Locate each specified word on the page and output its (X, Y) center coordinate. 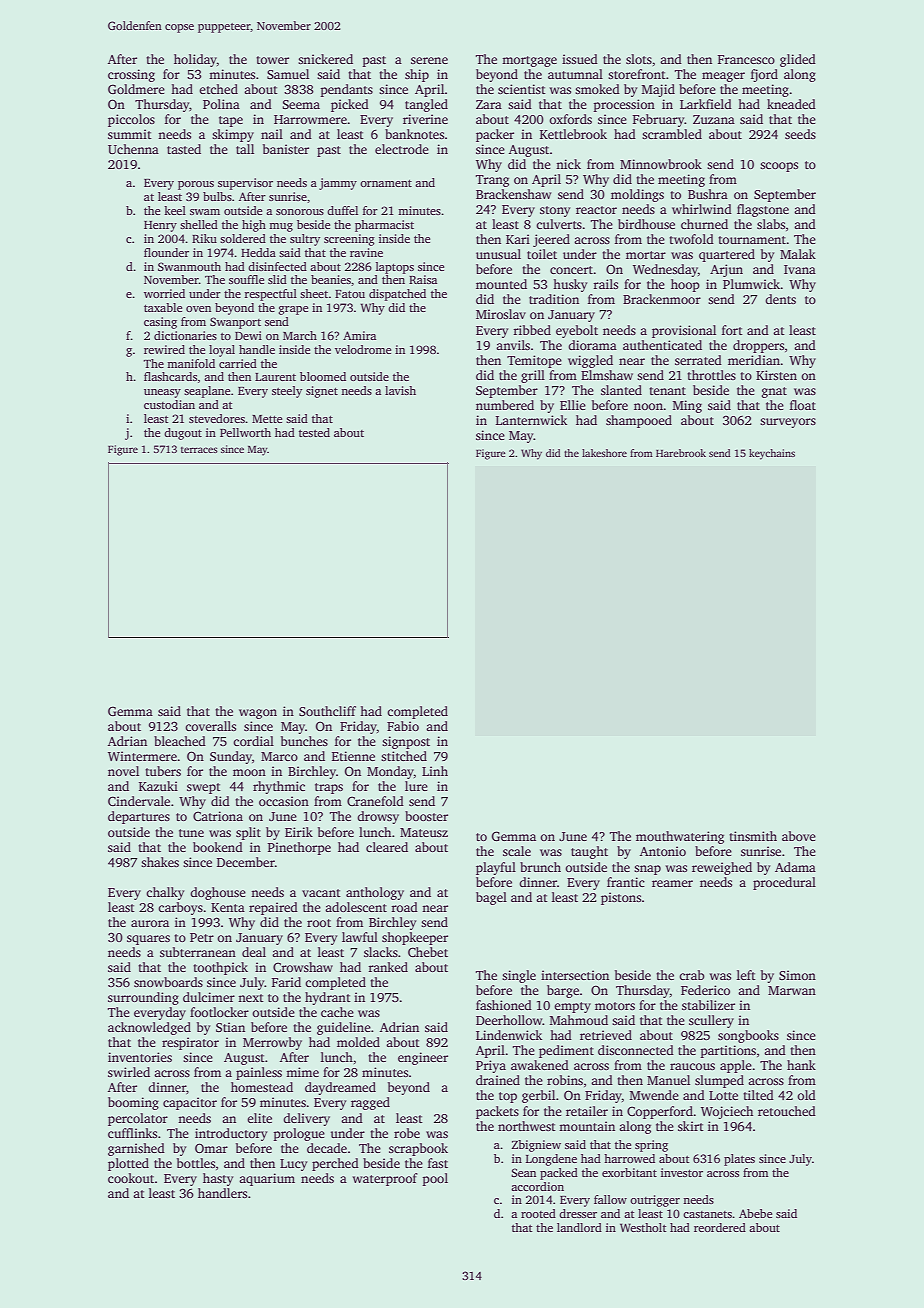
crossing (131, 75)
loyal (222, 351)
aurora (150, 923)
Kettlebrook (573, 134)
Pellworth (245, 432)
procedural (784, 883)
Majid (658, 90)
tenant (667, 391)
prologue (299, 1134)
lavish (400, 390)
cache (337, 1012)
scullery (711, 1021)
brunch (540, 867)
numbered (505, 405)
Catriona (218, 816)
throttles (711, 375)
